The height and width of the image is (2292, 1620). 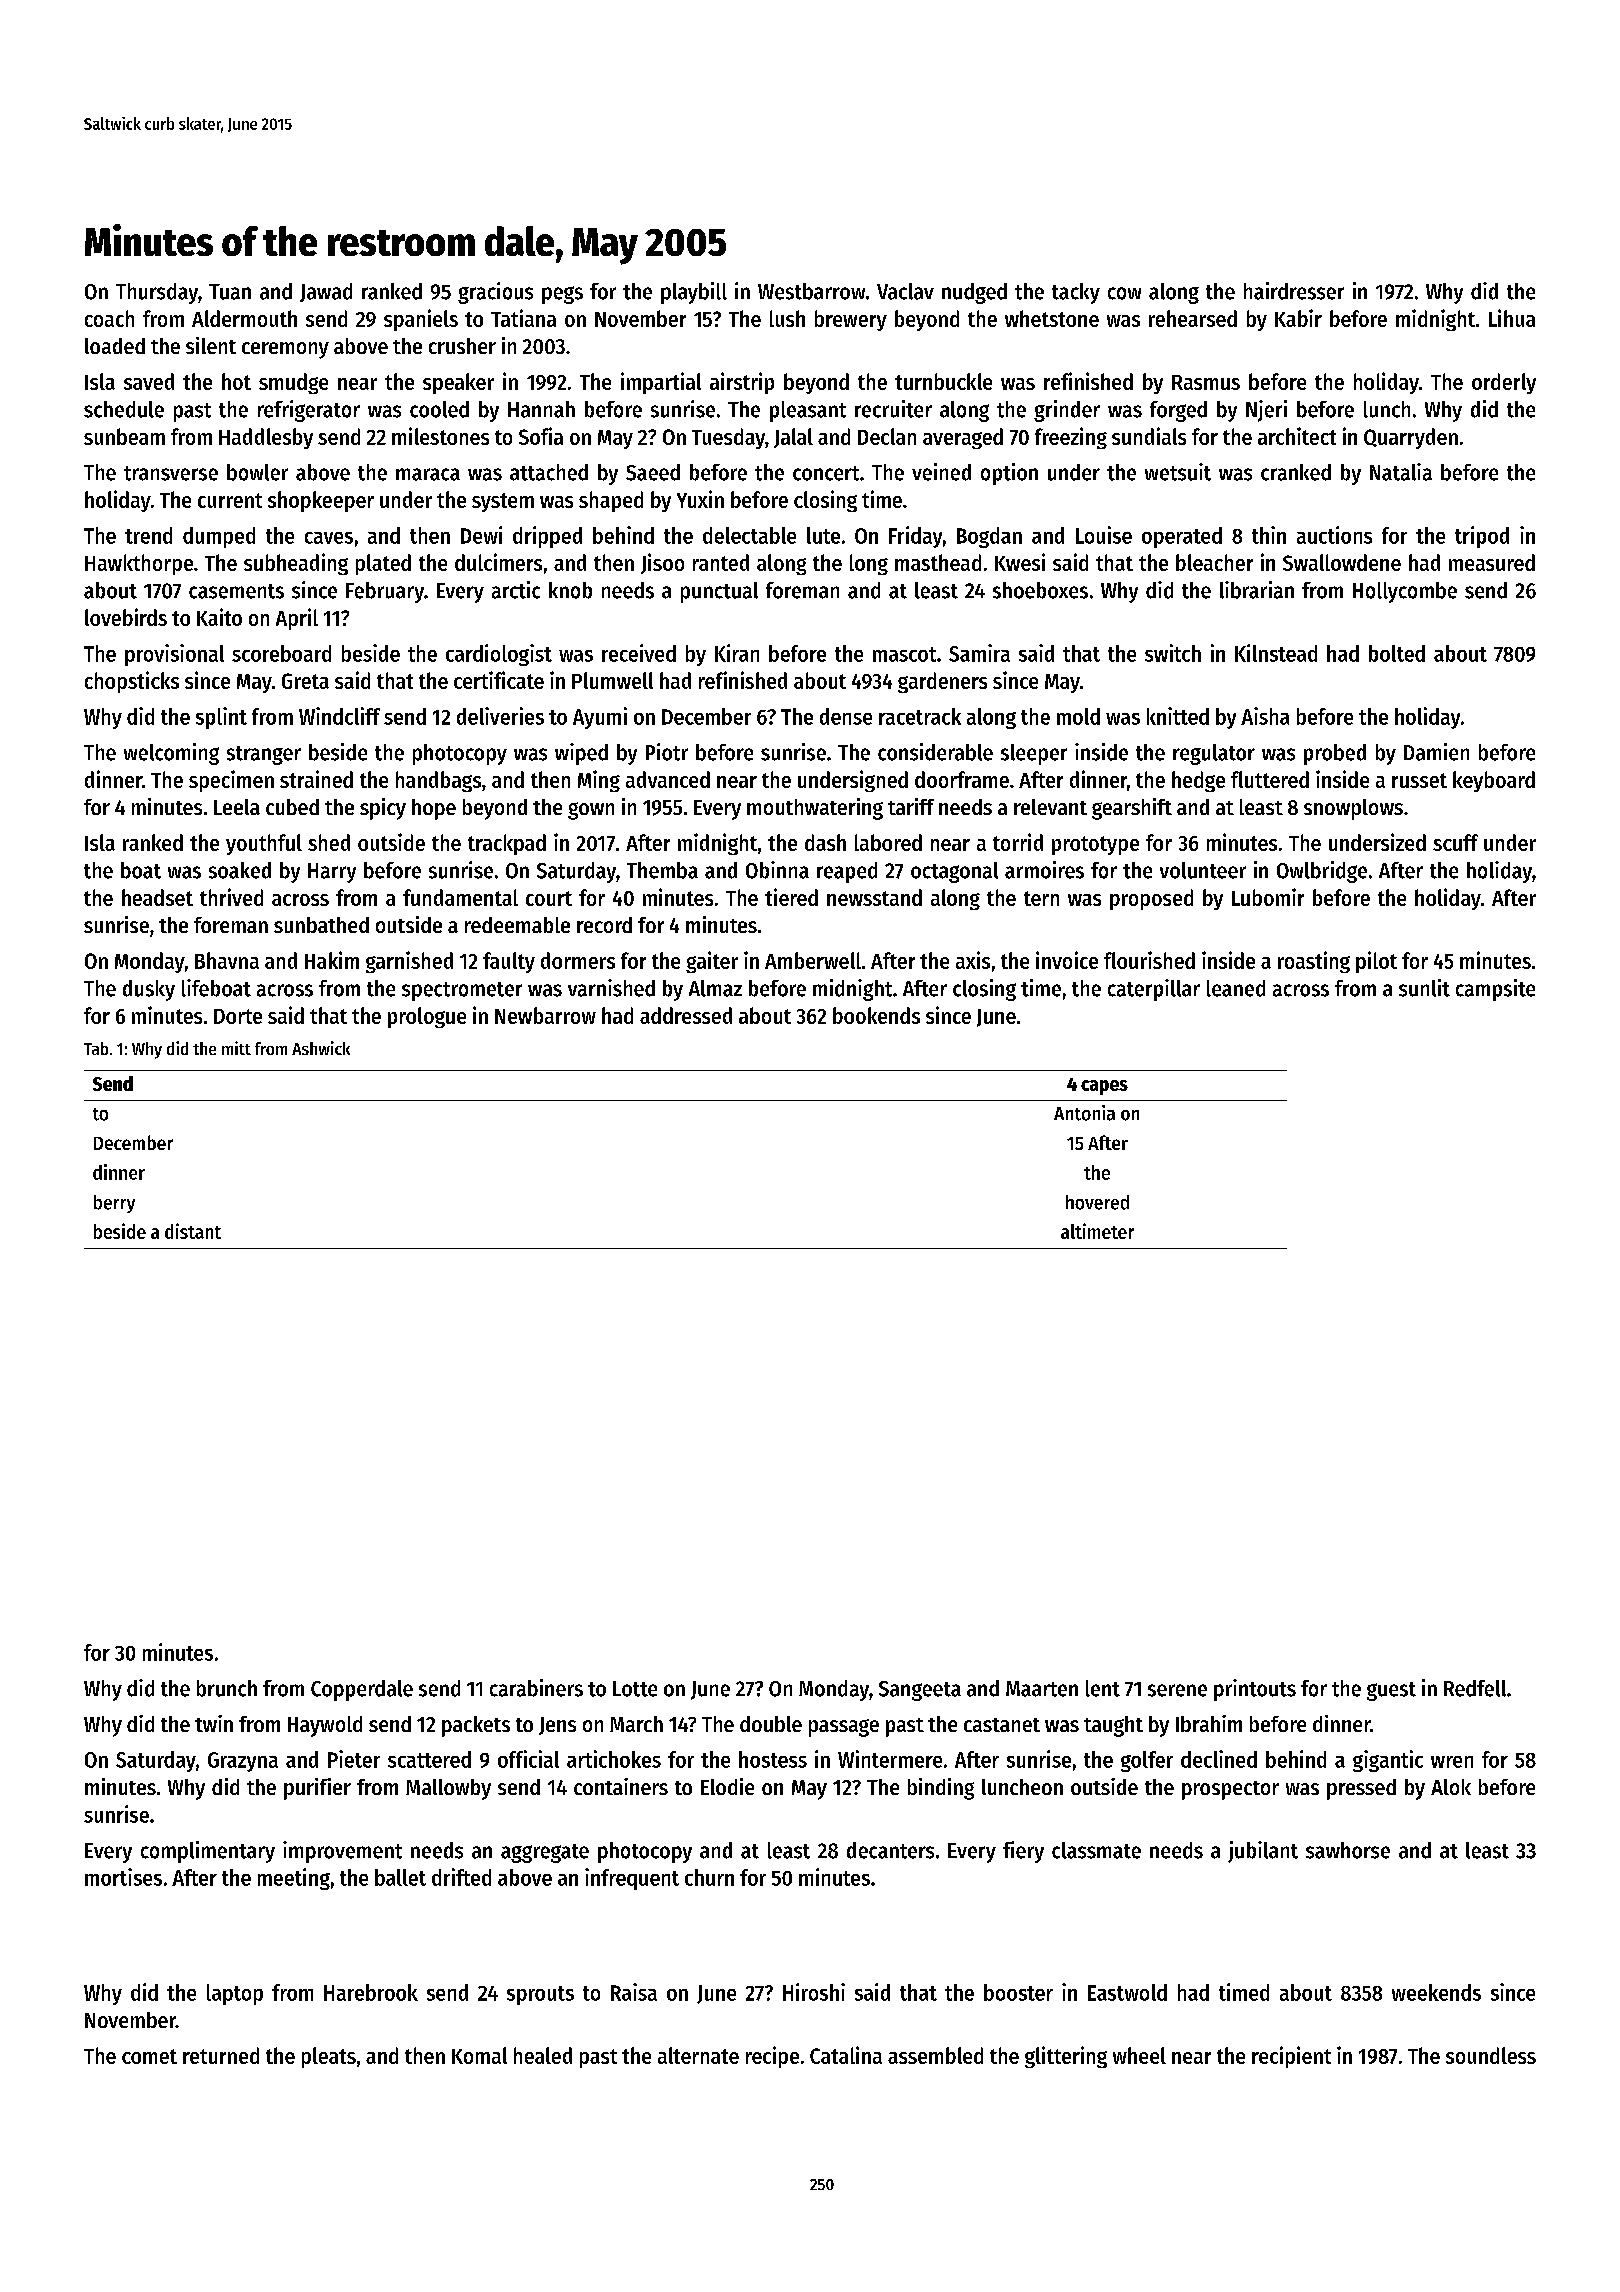 I want to click on comet, so click(x=149, y=2056).
